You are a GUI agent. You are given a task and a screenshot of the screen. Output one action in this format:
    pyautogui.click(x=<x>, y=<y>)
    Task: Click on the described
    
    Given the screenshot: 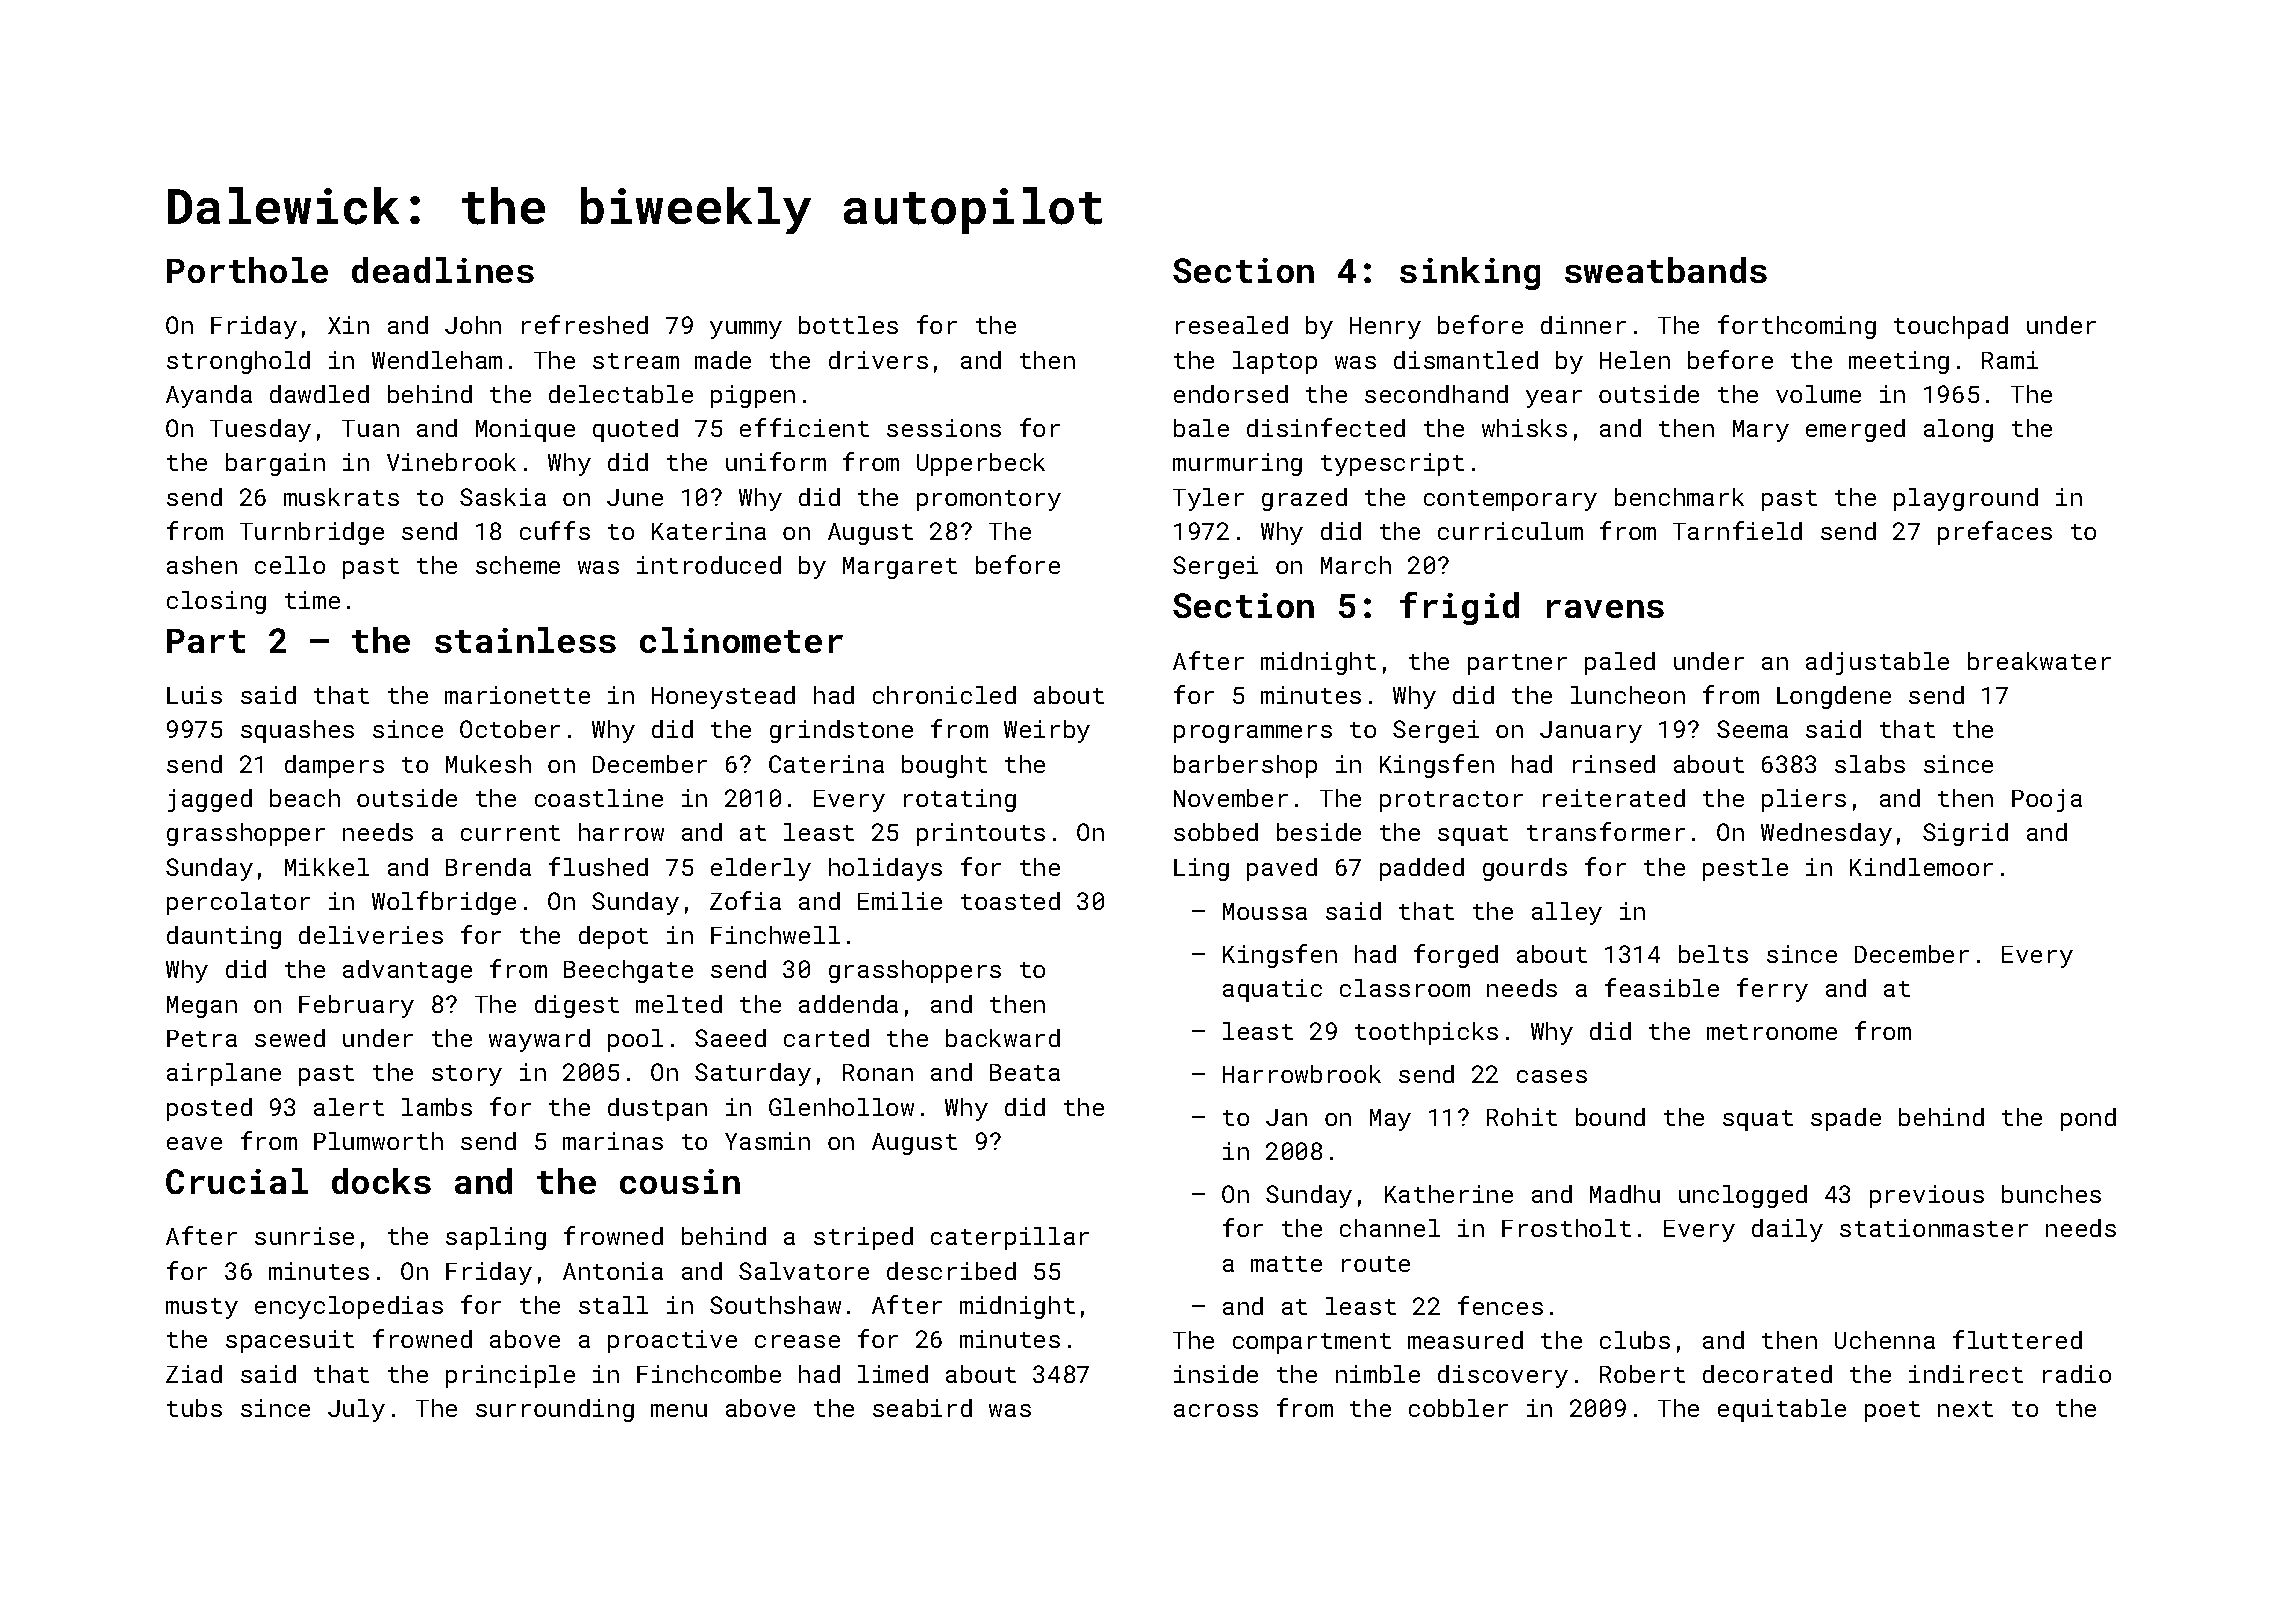 What is the action you would take?
    pyautogui.click(x=951, y=1271)
